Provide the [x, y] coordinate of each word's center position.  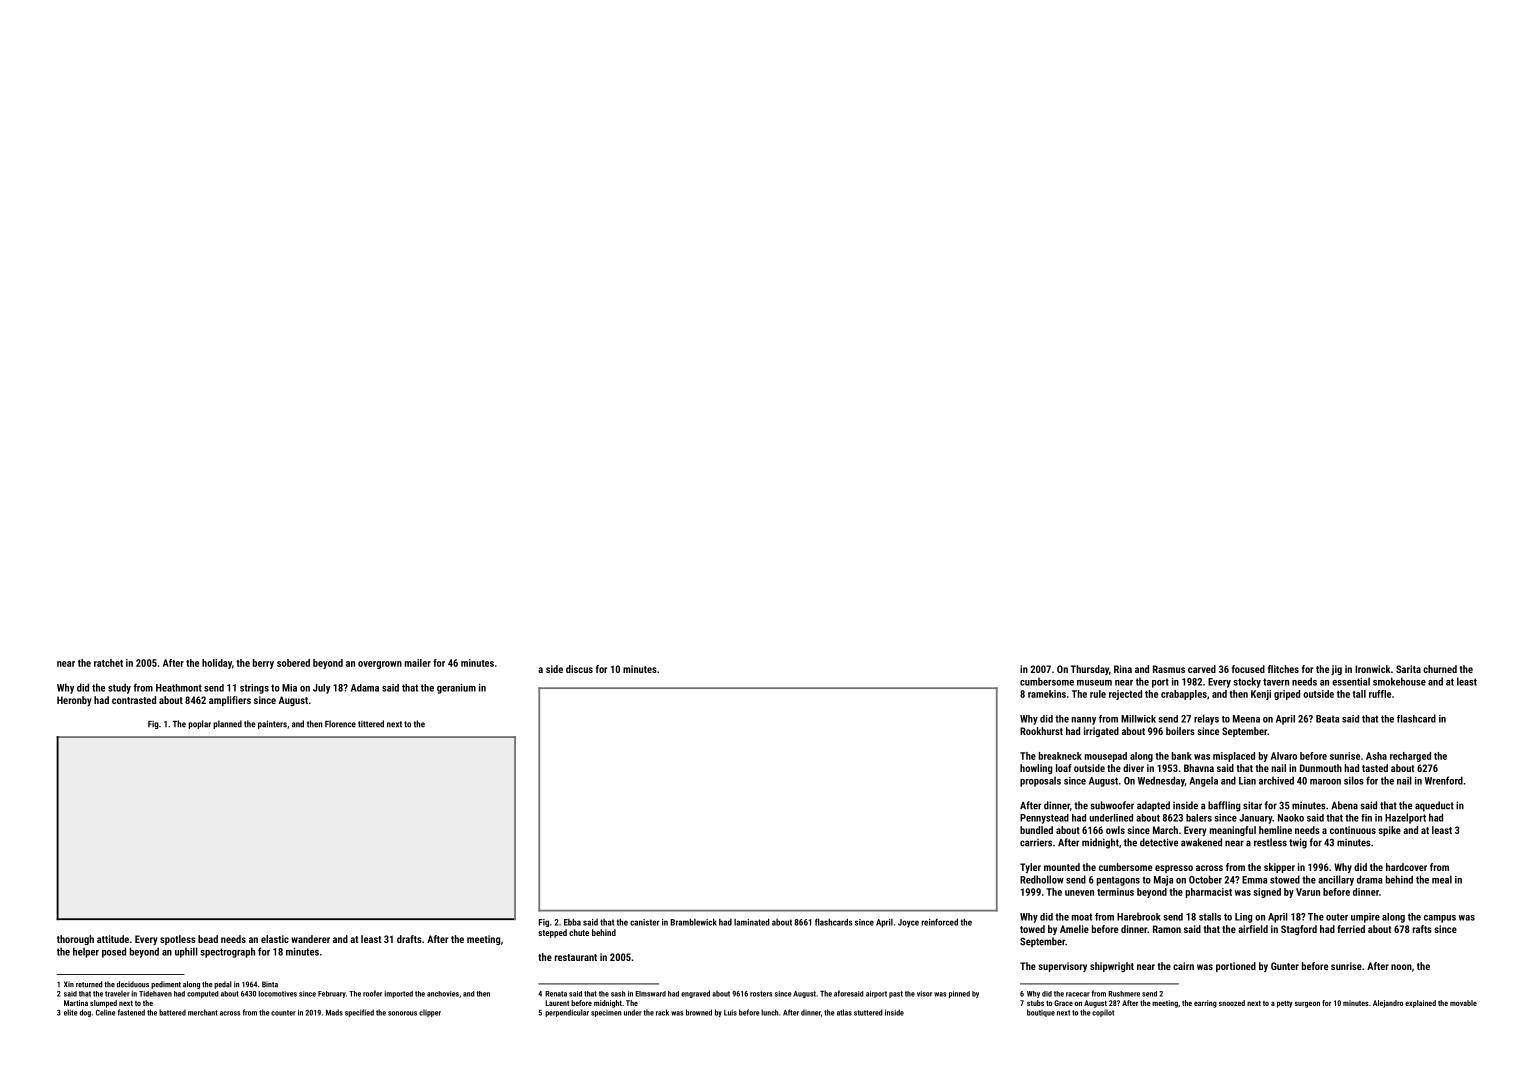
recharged [1410, 757]
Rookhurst [1041, 731]
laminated [752, 922]
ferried [1351, 929]
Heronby [74, 701]
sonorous [402, 1013]
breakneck [1060, 756]
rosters [761, 994]
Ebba [572, 922]
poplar [199, 724]
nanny [1083, 721]
